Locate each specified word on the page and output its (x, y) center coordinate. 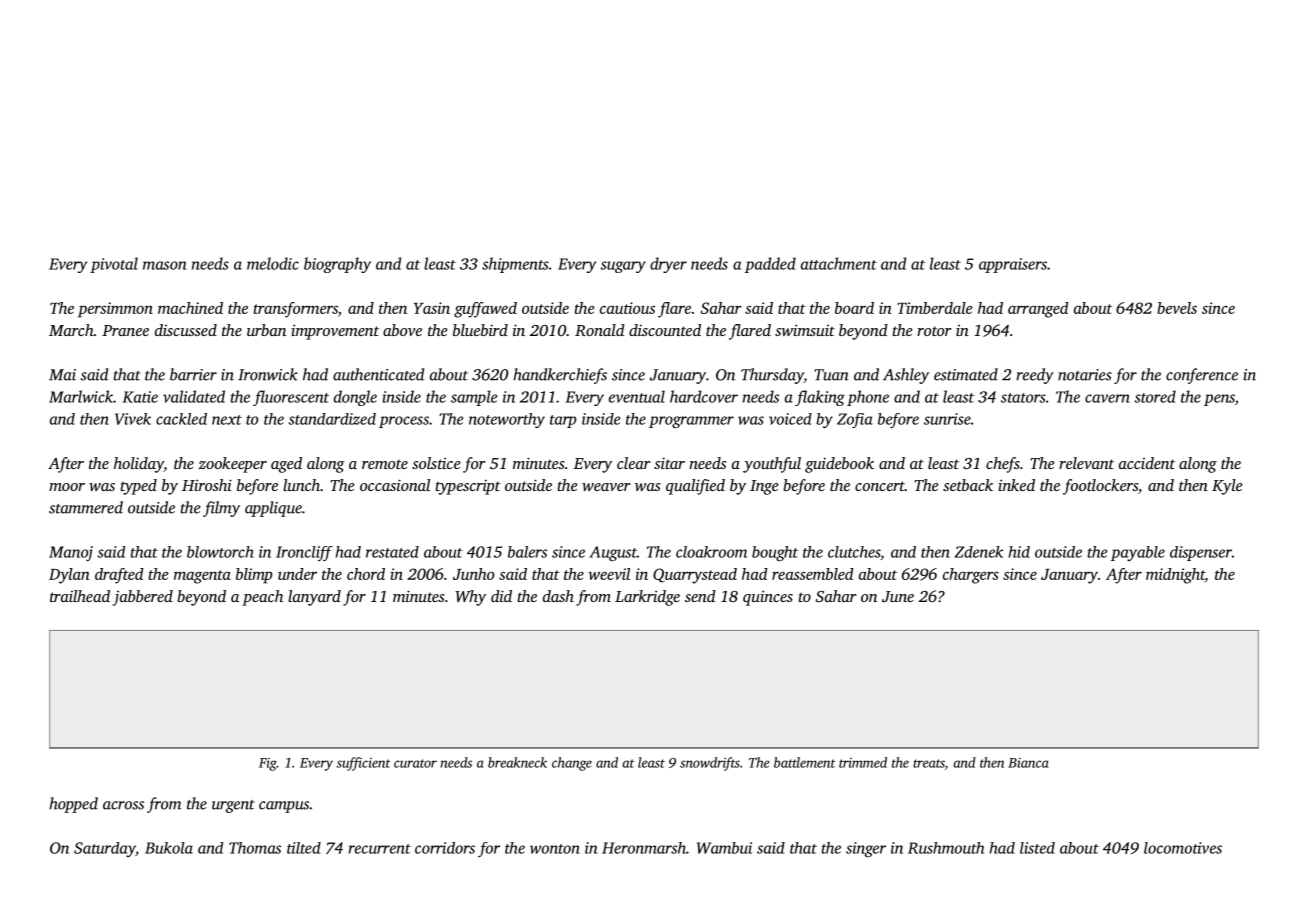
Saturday (105, 849)
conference (1202, 376)
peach (262, 598)
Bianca (1028, 763)
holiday (139, 465)
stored (1155, 396)
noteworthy (507, 420)
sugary (623, 267)
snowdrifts (710, 764)
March (71, 330)
